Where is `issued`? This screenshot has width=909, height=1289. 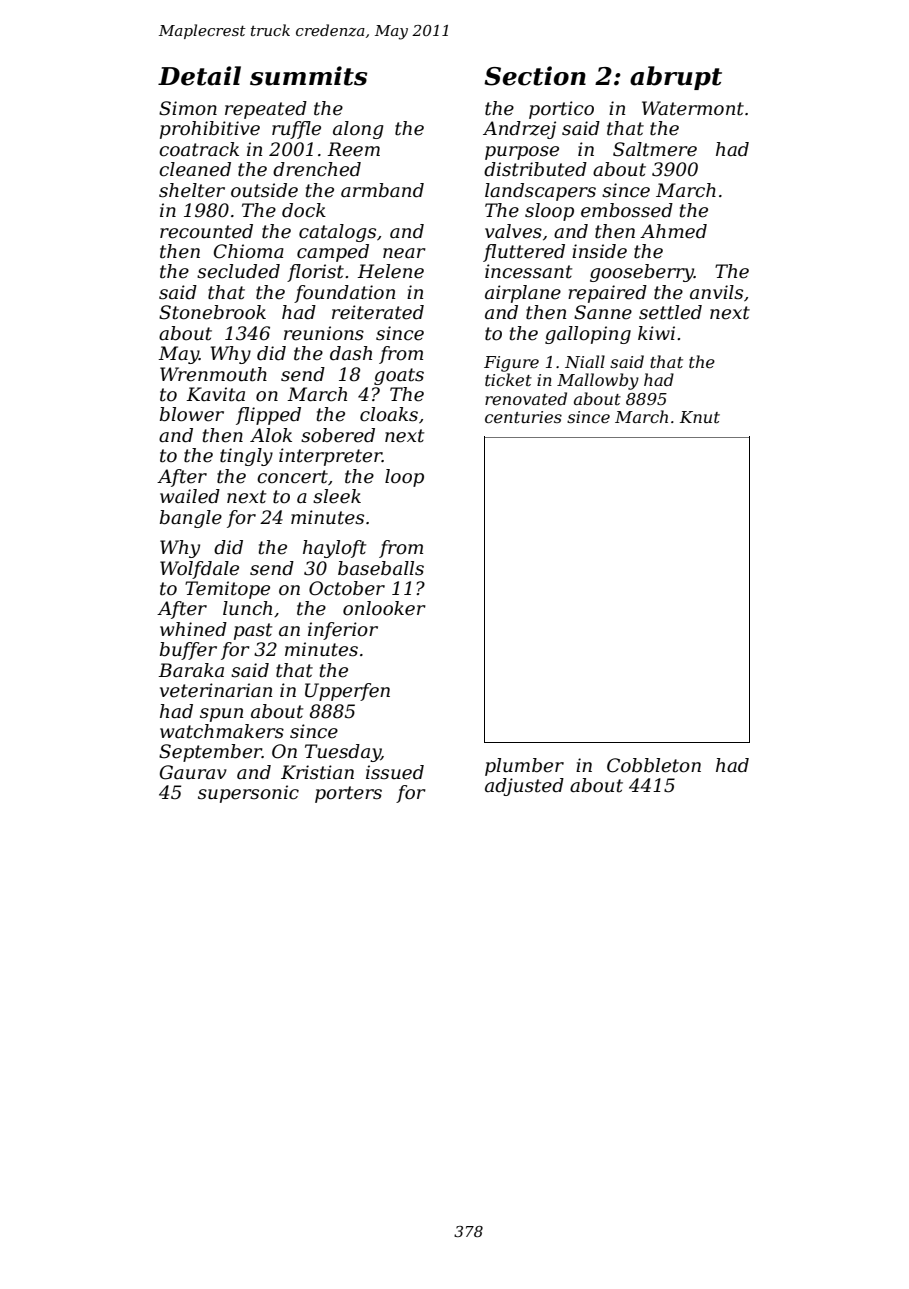 issued is located at coordinates (395, 772).
